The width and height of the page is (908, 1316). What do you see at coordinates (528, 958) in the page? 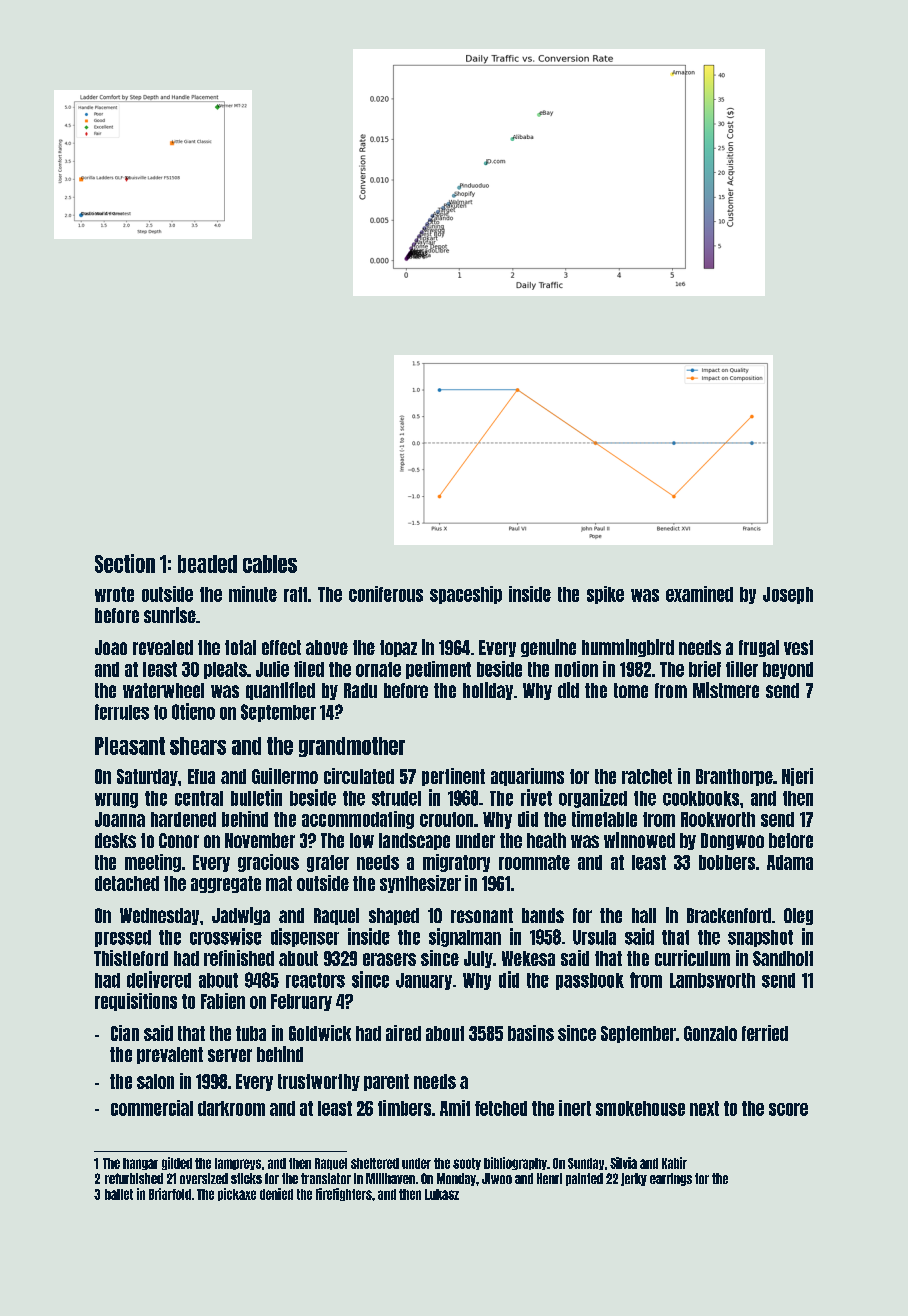
I see `Wekesa` at bounding box center [528, 958].
